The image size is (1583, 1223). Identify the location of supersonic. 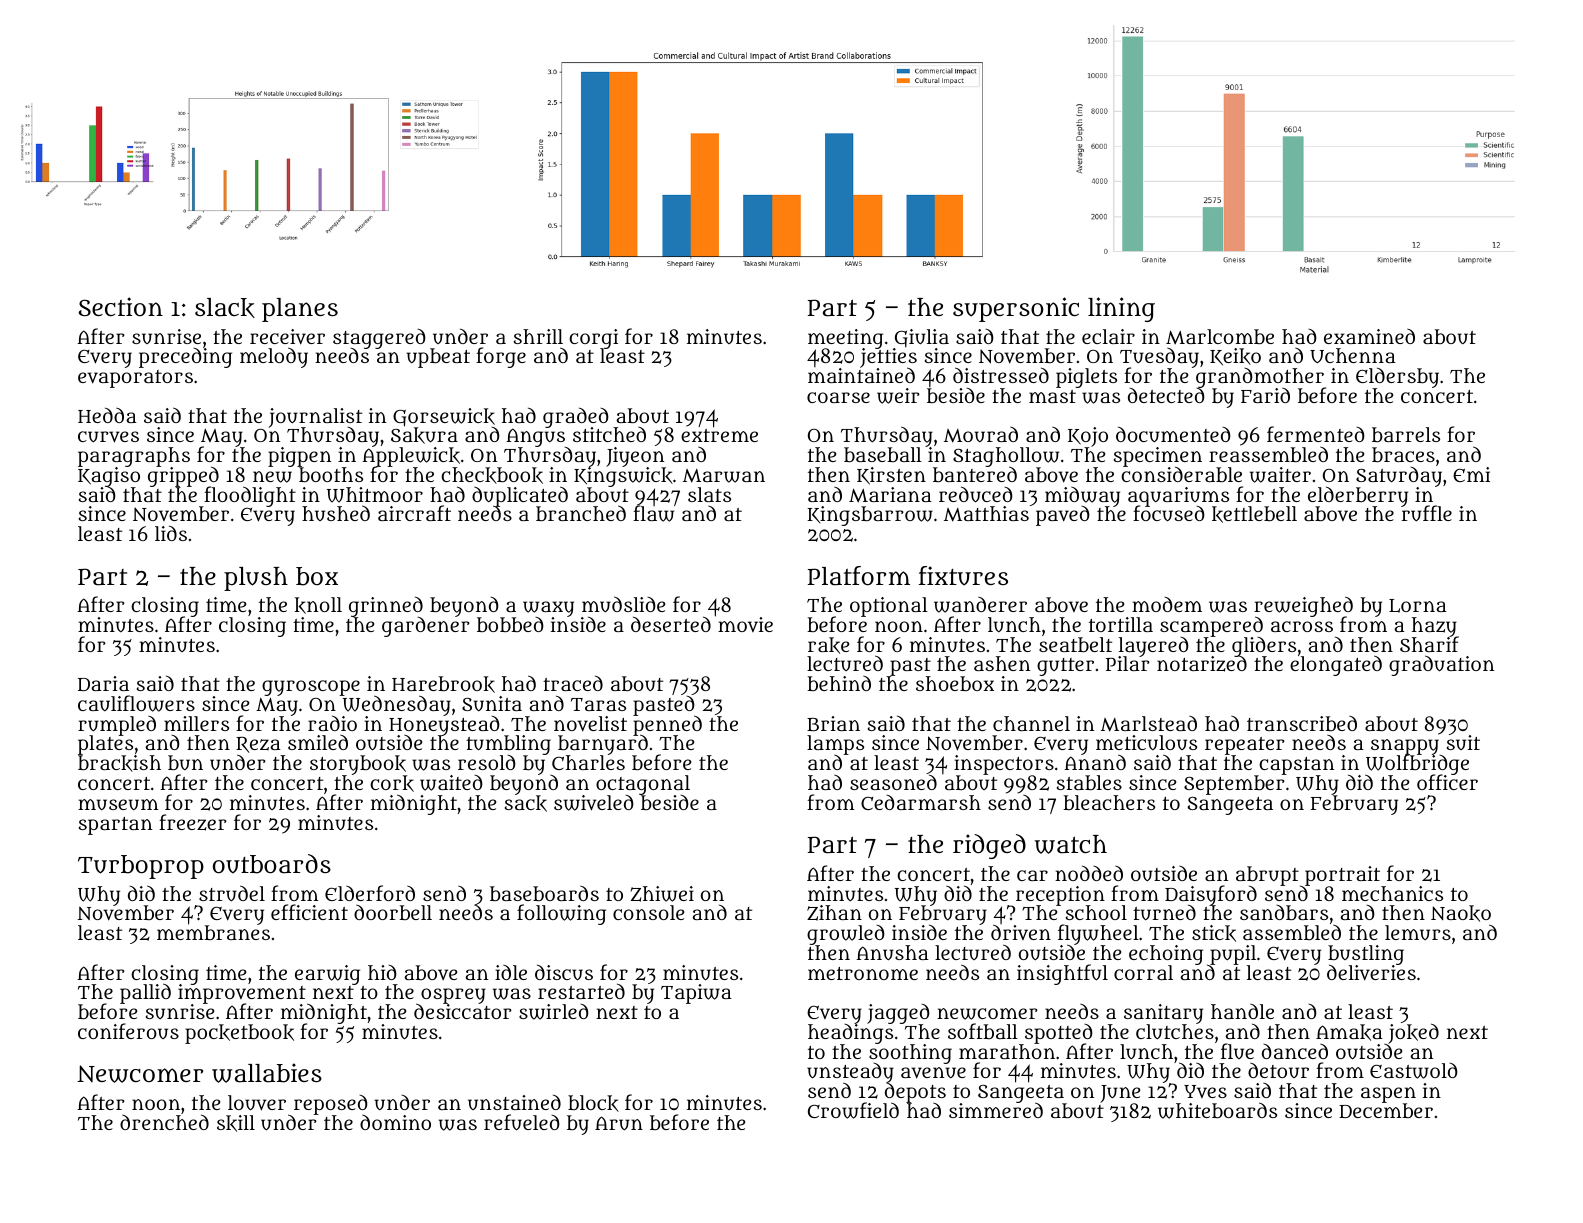
(1016, 309).
